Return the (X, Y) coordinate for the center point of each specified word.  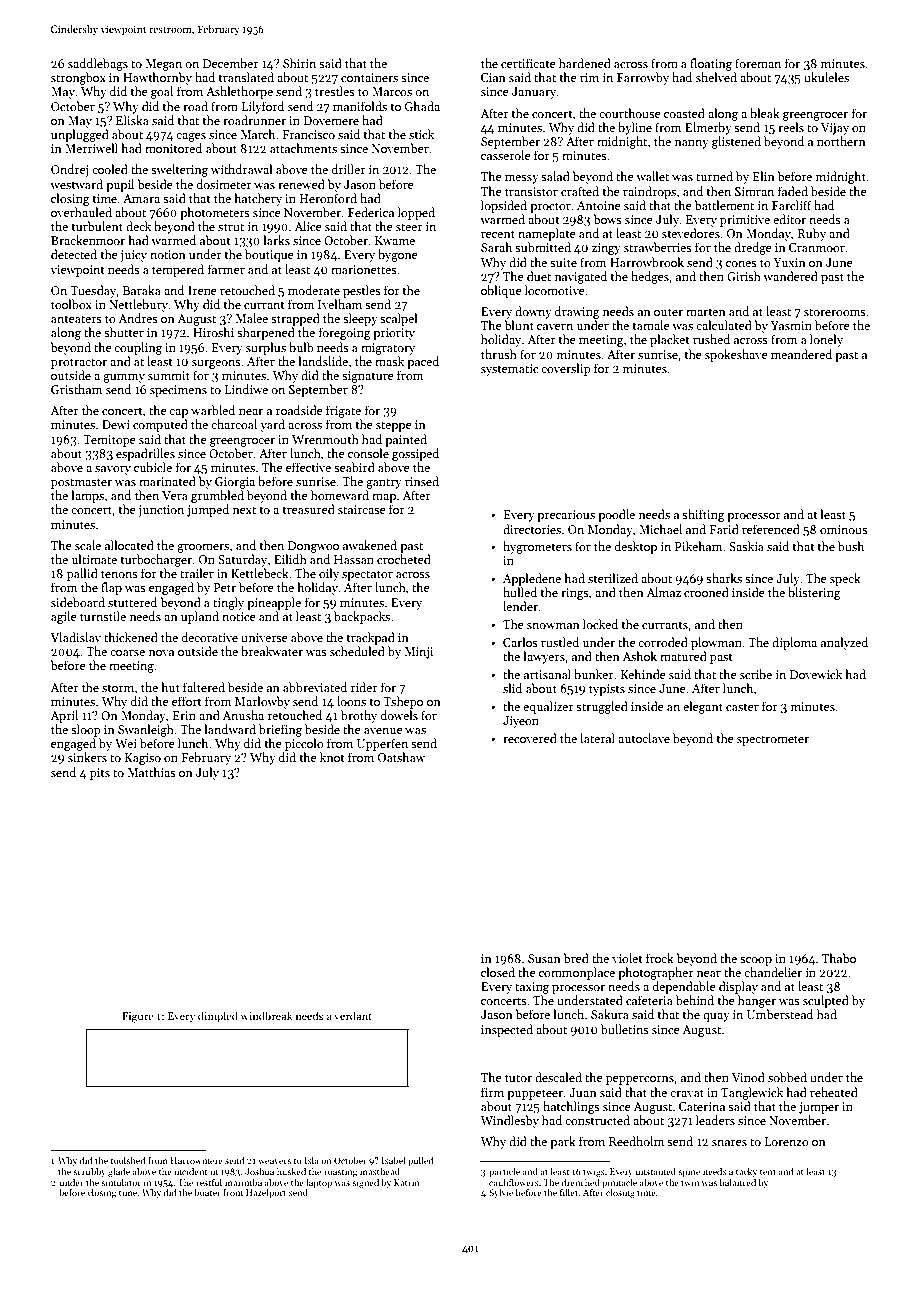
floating (711, 64)
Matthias (151, 772)
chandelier (773, 972)
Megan (163, 65)
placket (670, 340)
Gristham (76, 389)
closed (498, 972)
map (384, 498)
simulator (121, 1182)
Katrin (407, 1182)
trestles (335, 91)
